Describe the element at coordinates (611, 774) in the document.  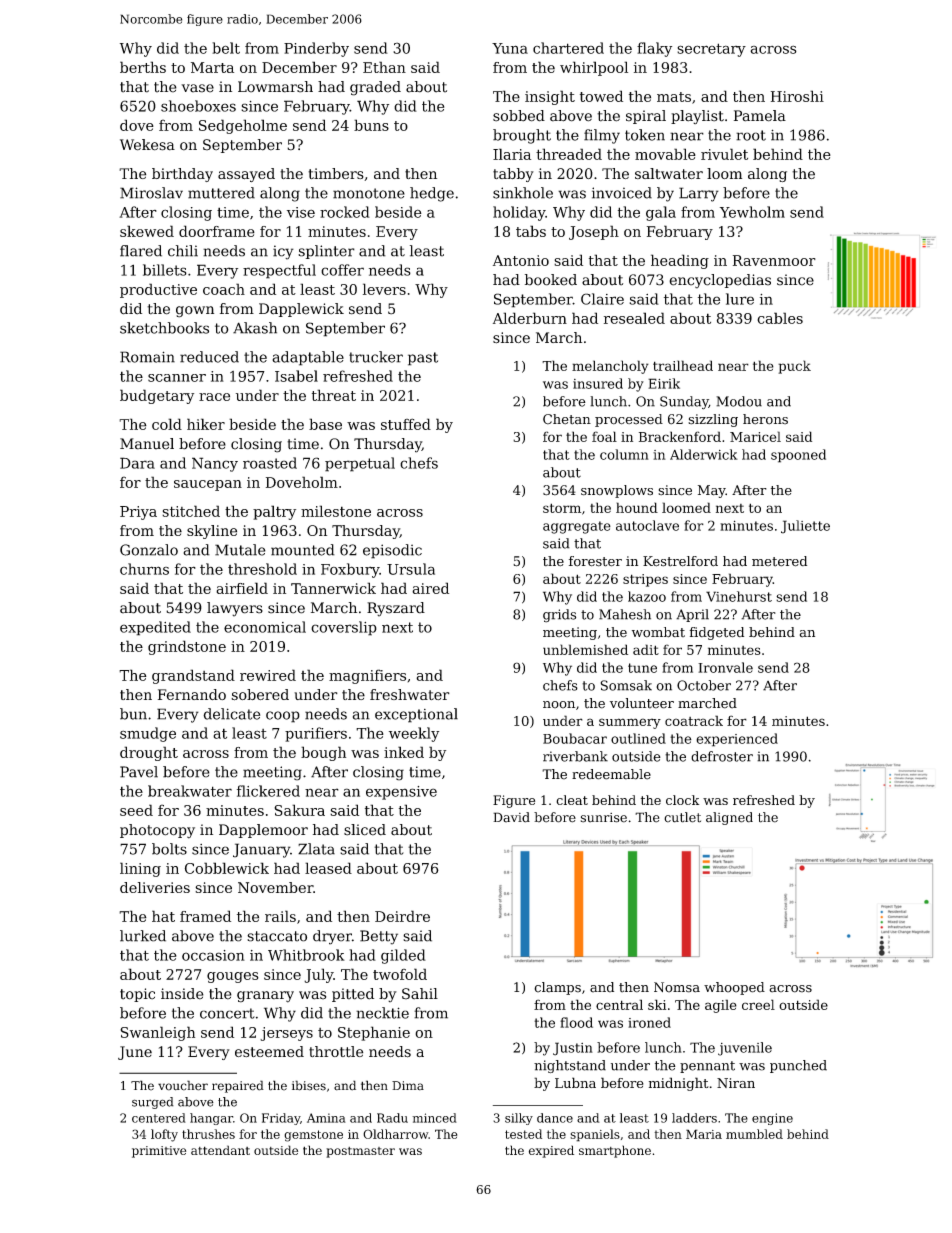
I see `redeemable` at that location.
